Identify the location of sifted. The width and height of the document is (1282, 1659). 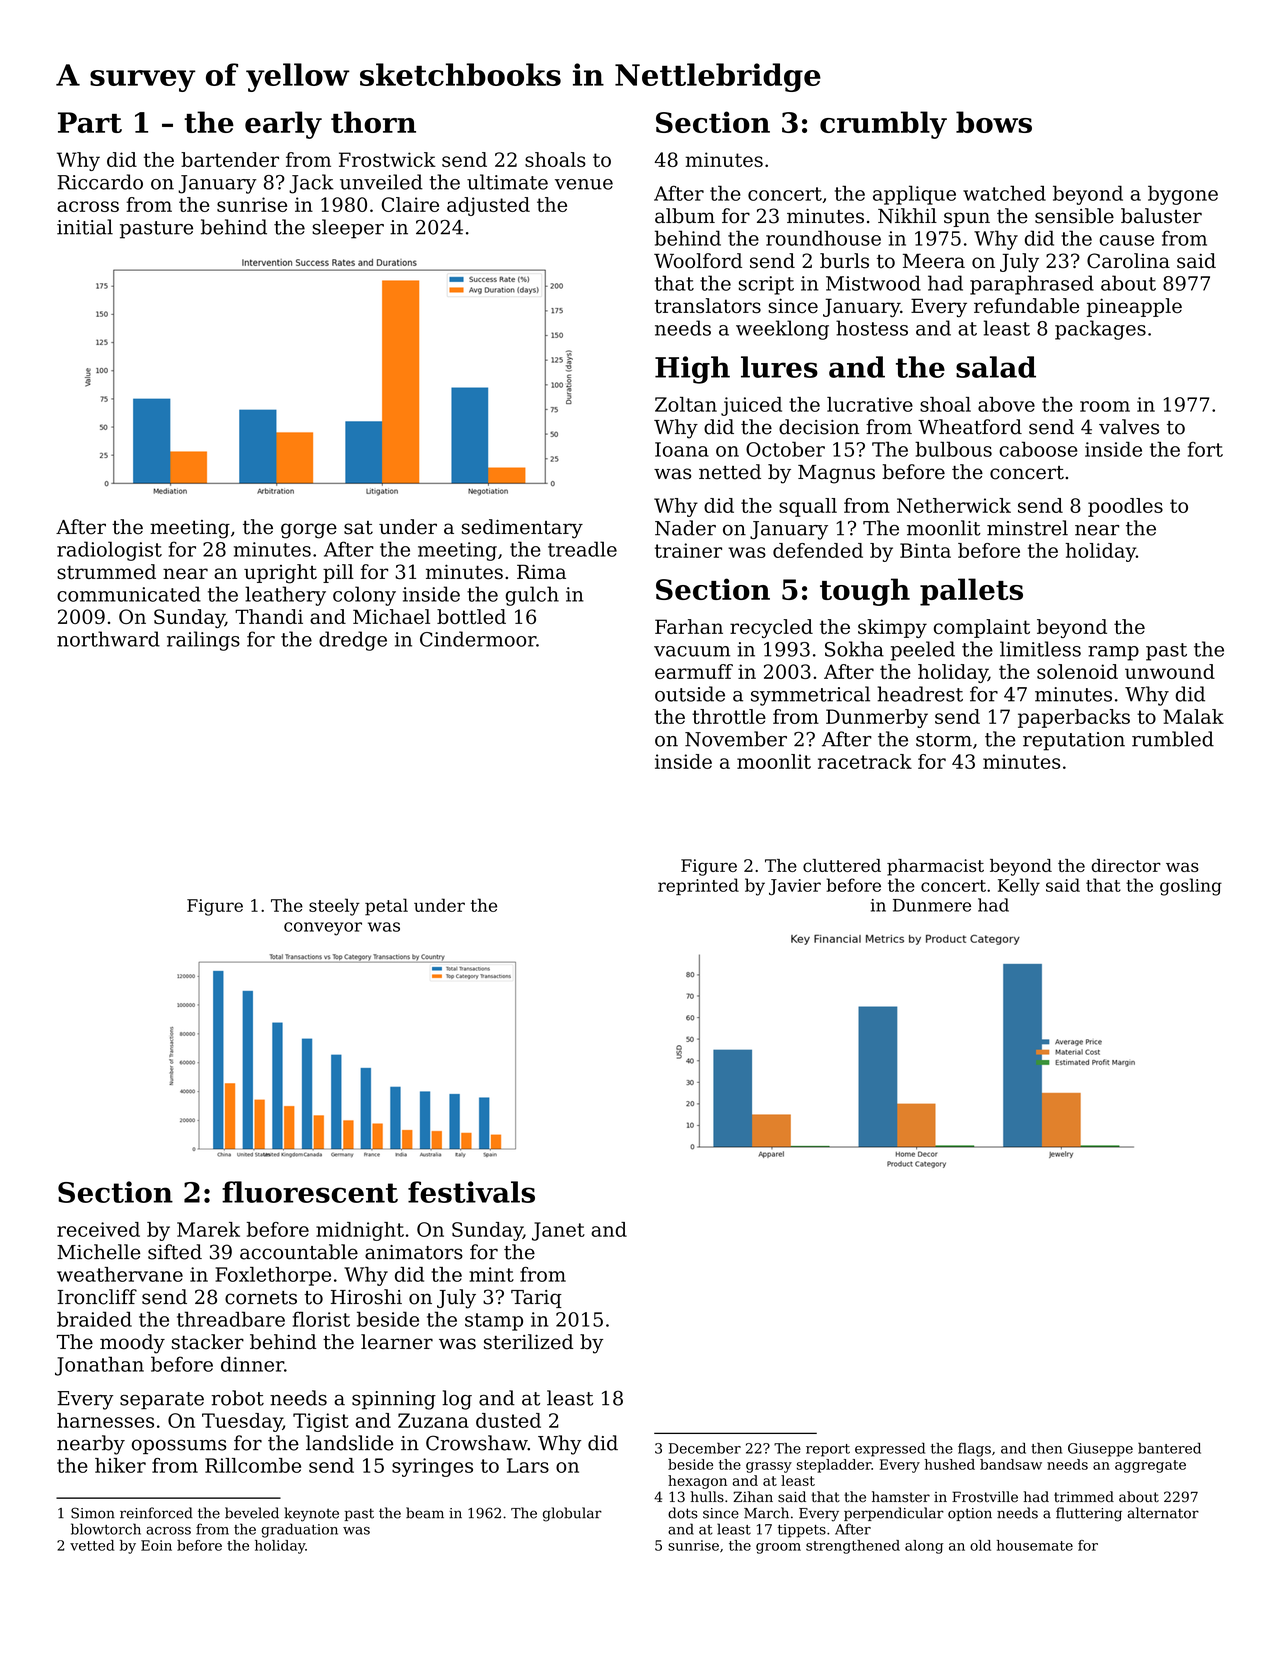
(175, 1252).
